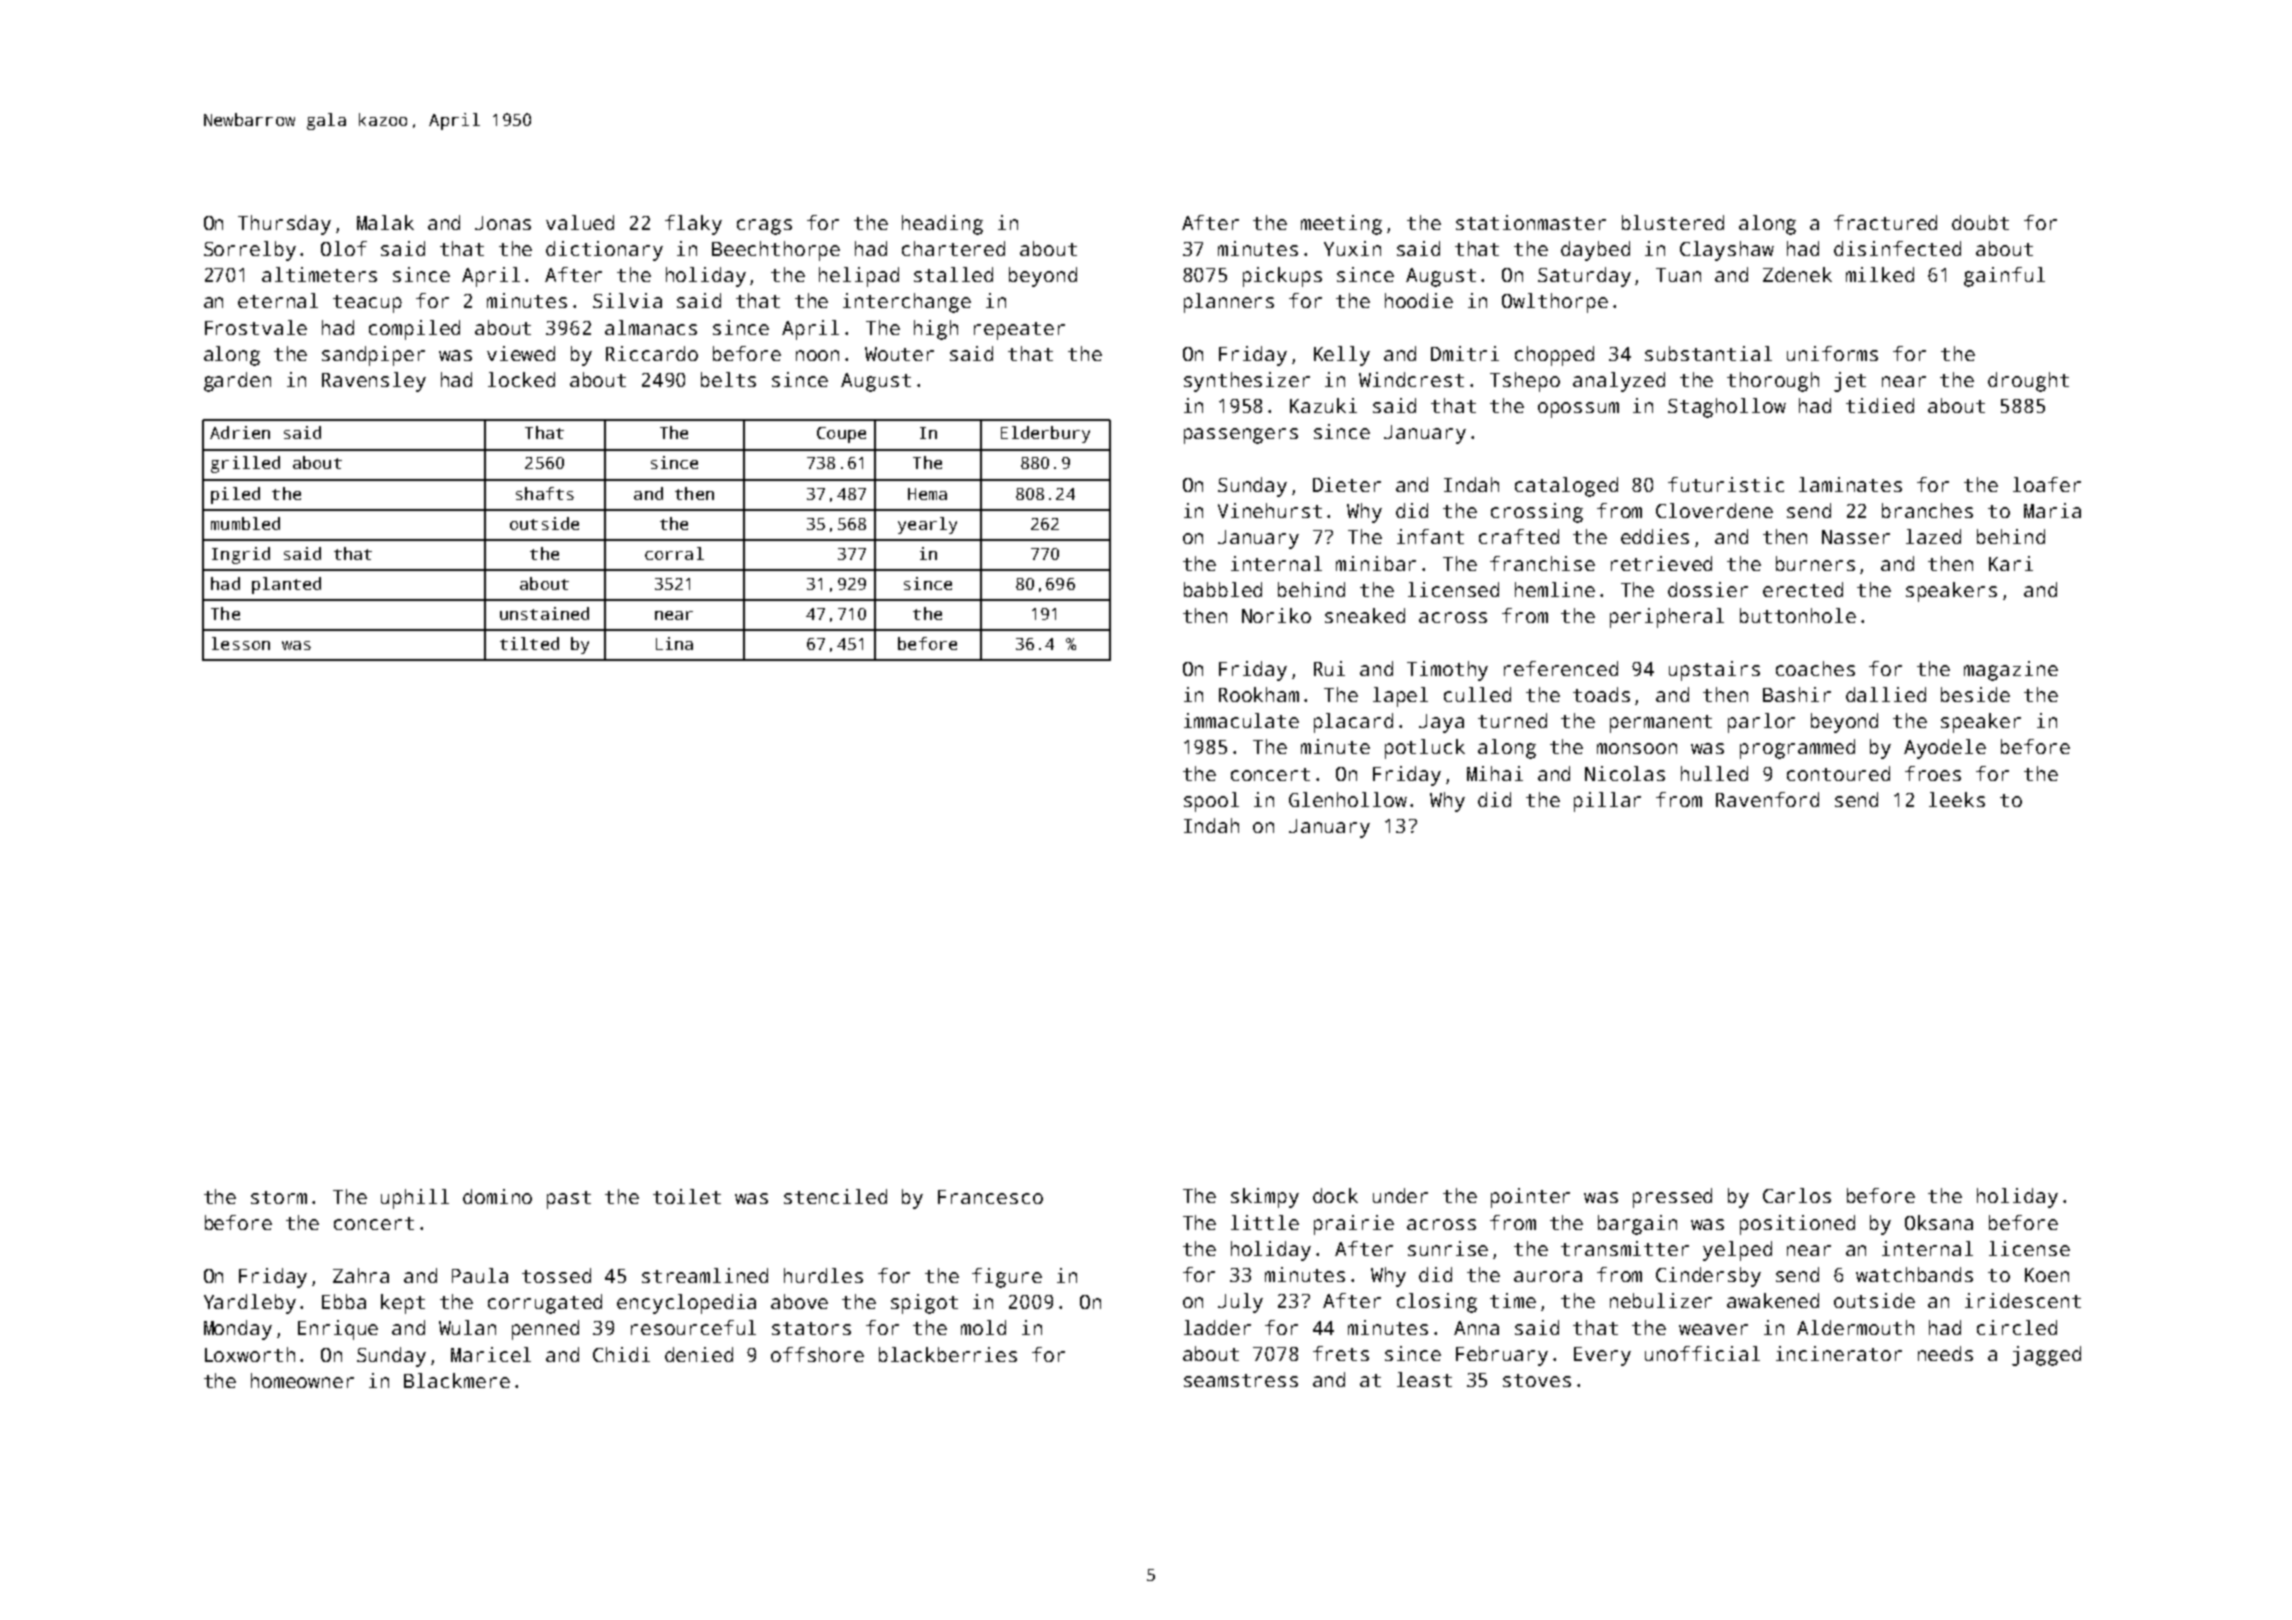 This screenshot has width=2292, height=1620. Describe the element at coordinates (1211, 802) in the screenshot. I see `spool` at that location.
